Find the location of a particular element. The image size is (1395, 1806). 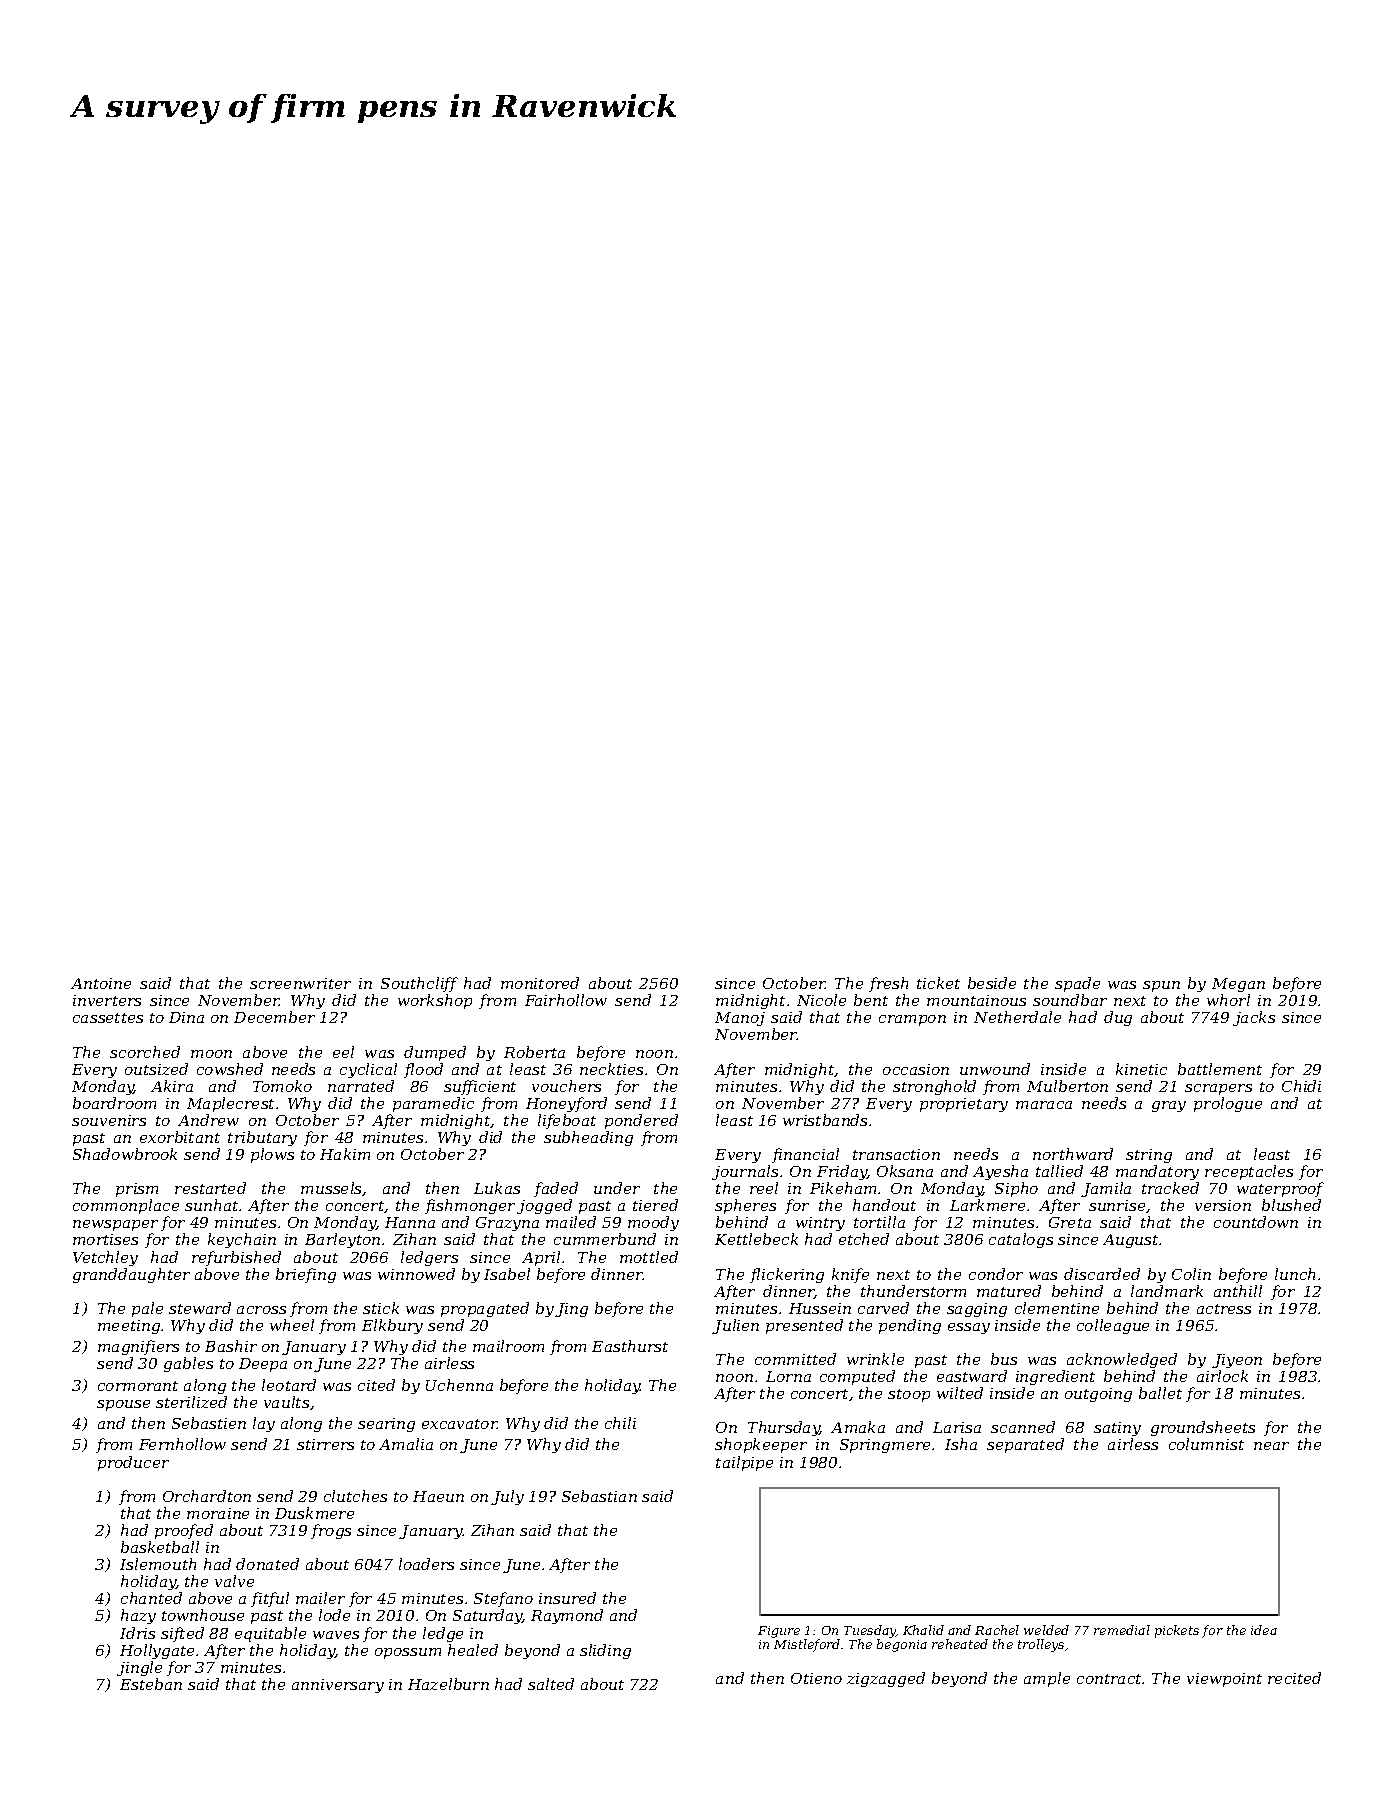

Megan is located at coordinates (1238, 985).
